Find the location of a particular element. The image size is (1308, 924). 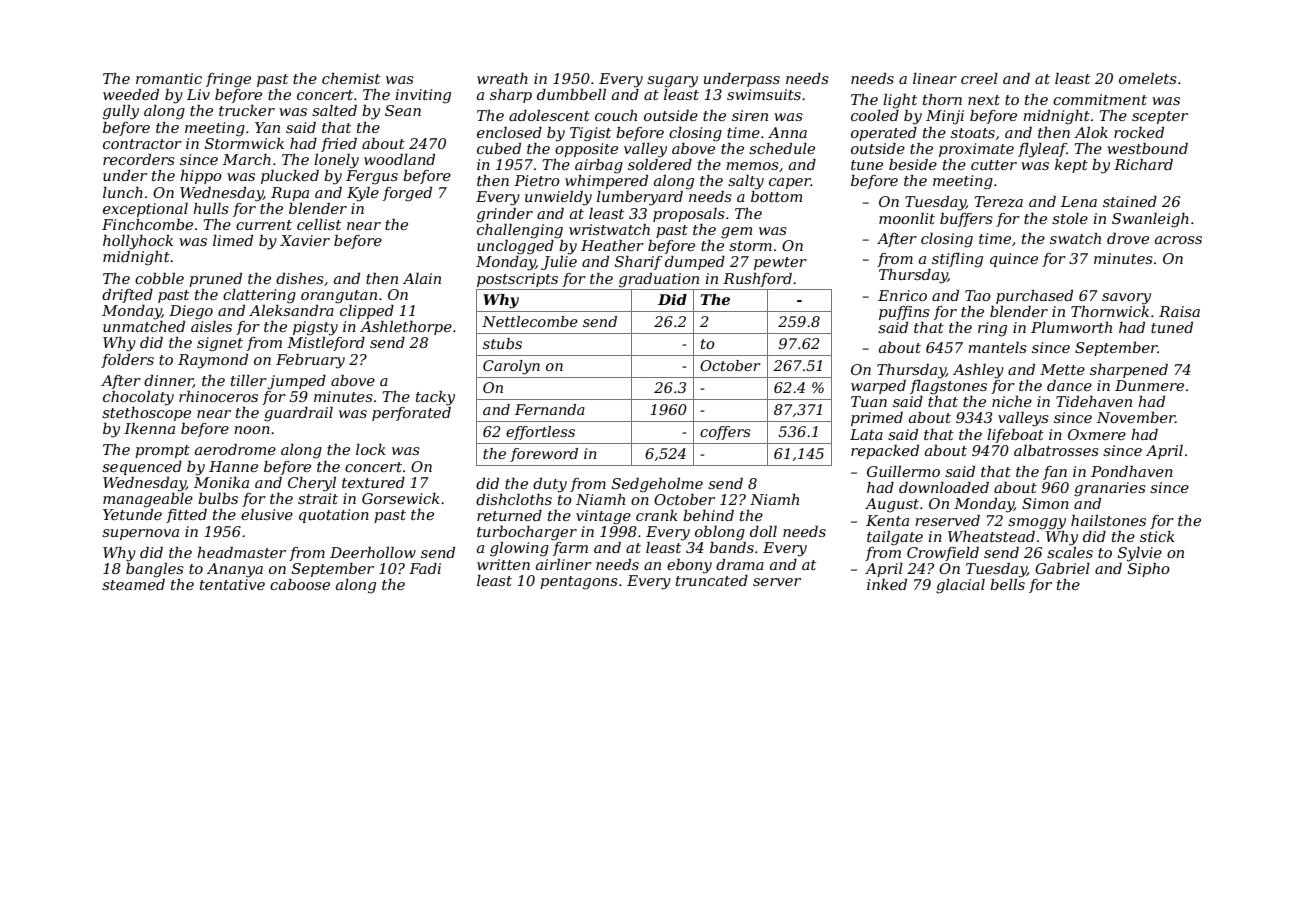

Sipho is located at coordinates (1149, 570).
